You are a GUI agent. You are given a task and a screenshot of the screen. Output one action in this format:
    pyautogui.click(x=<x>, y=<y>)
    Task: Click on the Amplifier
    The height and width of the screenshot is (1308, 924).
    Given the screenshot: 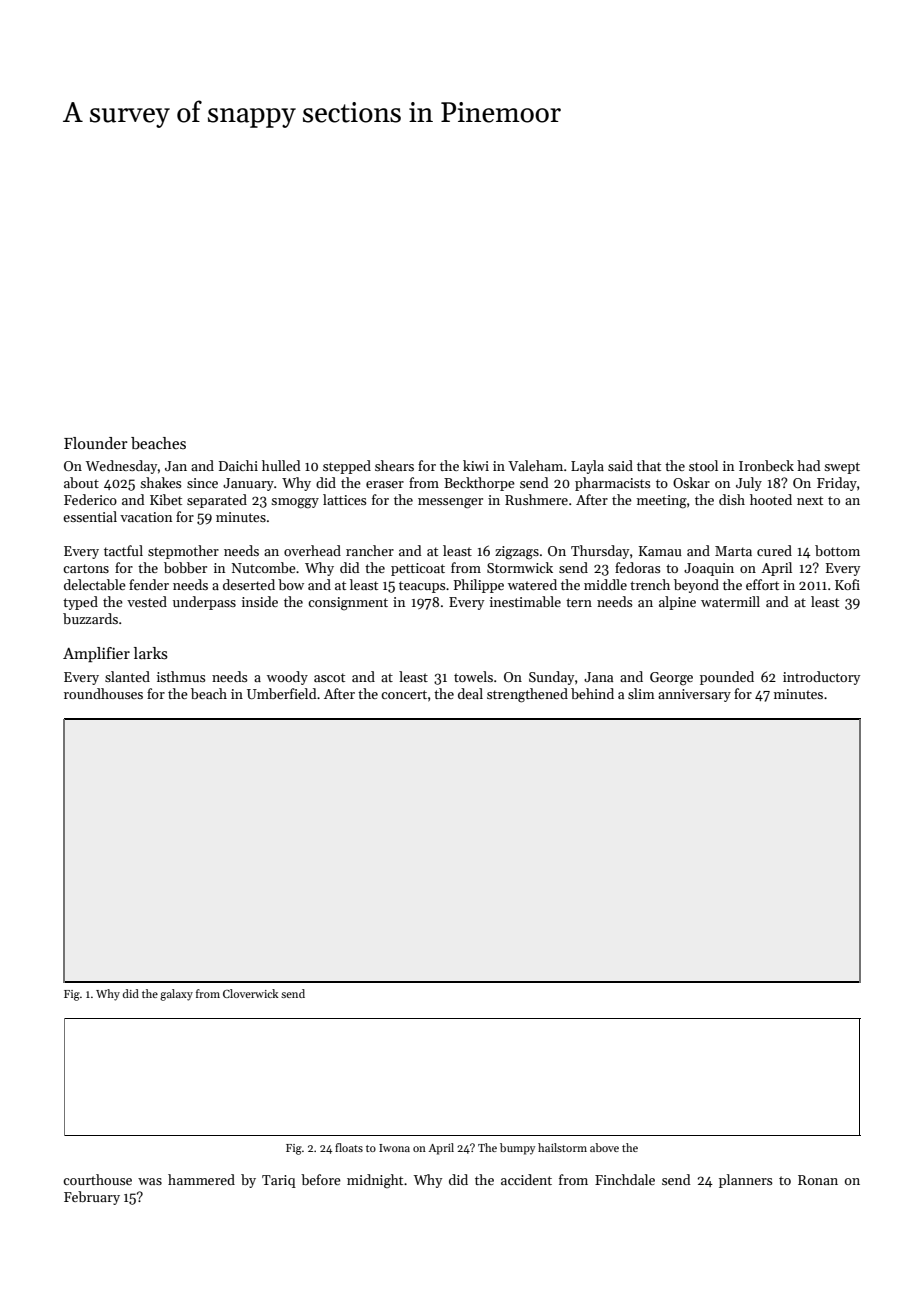 What is the action you would take?
    pyautogui.click(x=96, y=654)
